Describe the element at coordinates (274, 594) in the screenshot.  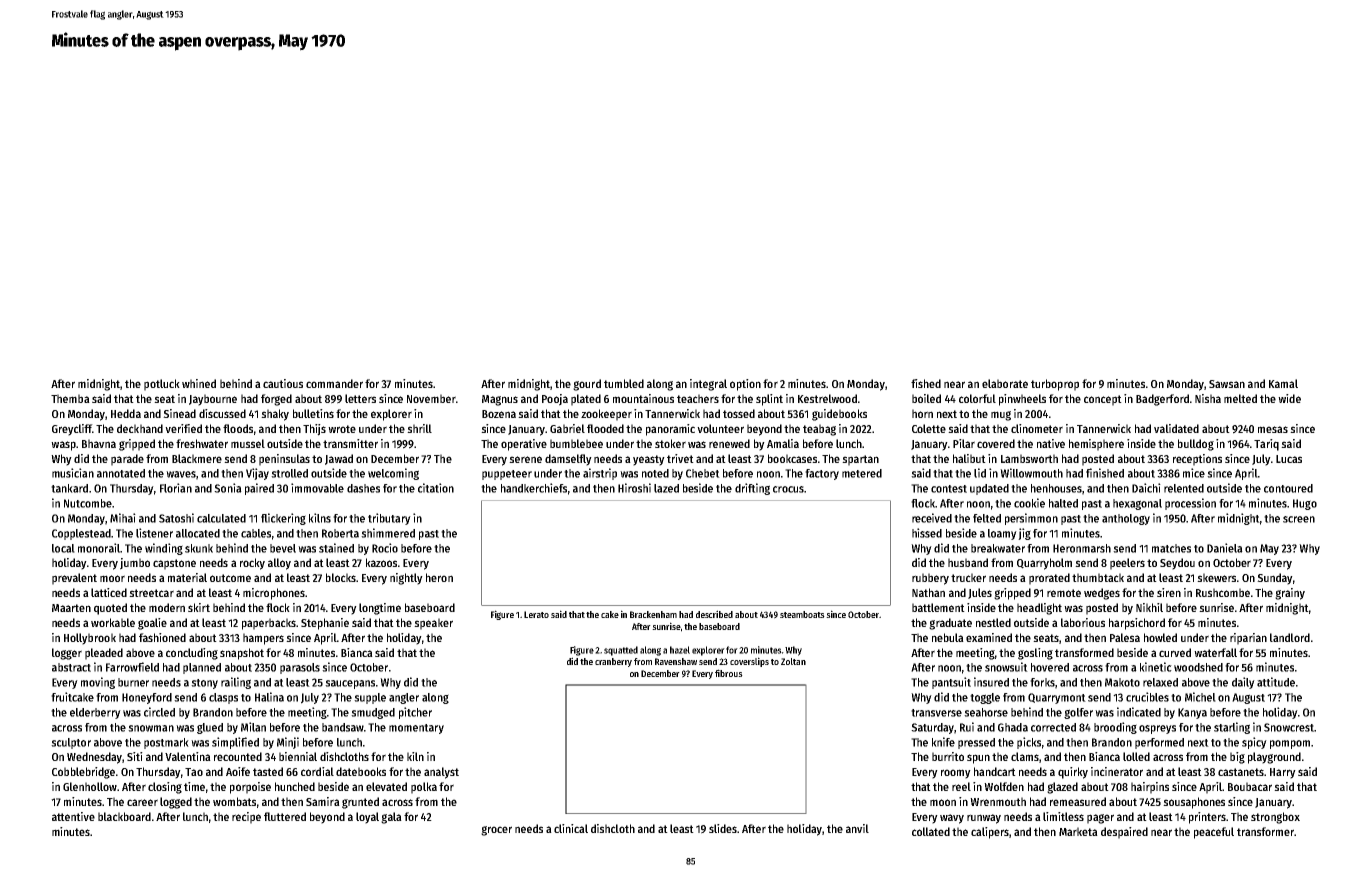
I see `microphones` at that location.
